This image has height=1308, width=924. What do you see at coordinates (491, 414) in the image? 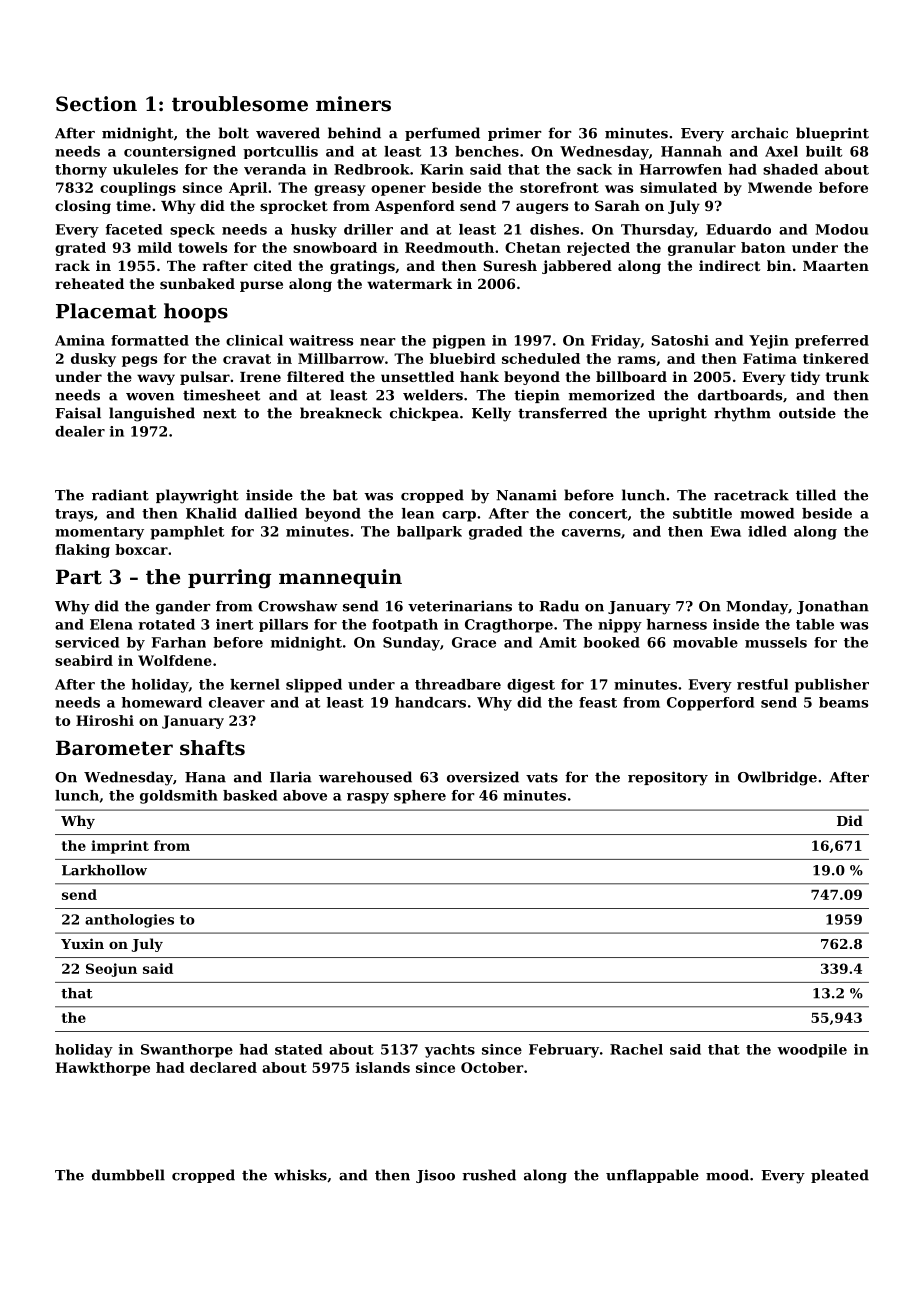
I see `Kelly` at bounding box center [491, 414].
